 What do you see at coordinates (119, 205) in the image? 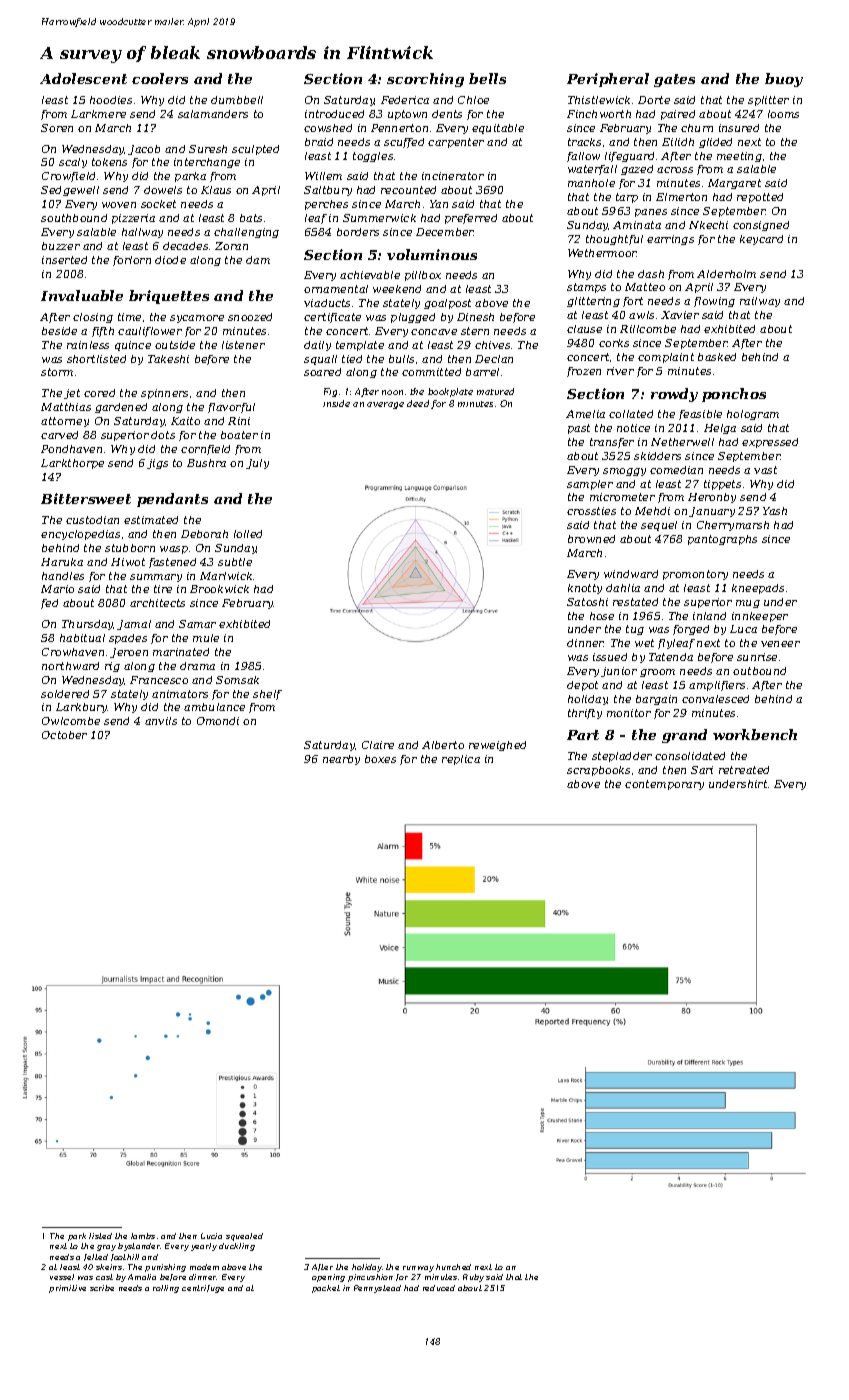
I see `woven` at bounding box center [119, 205].
